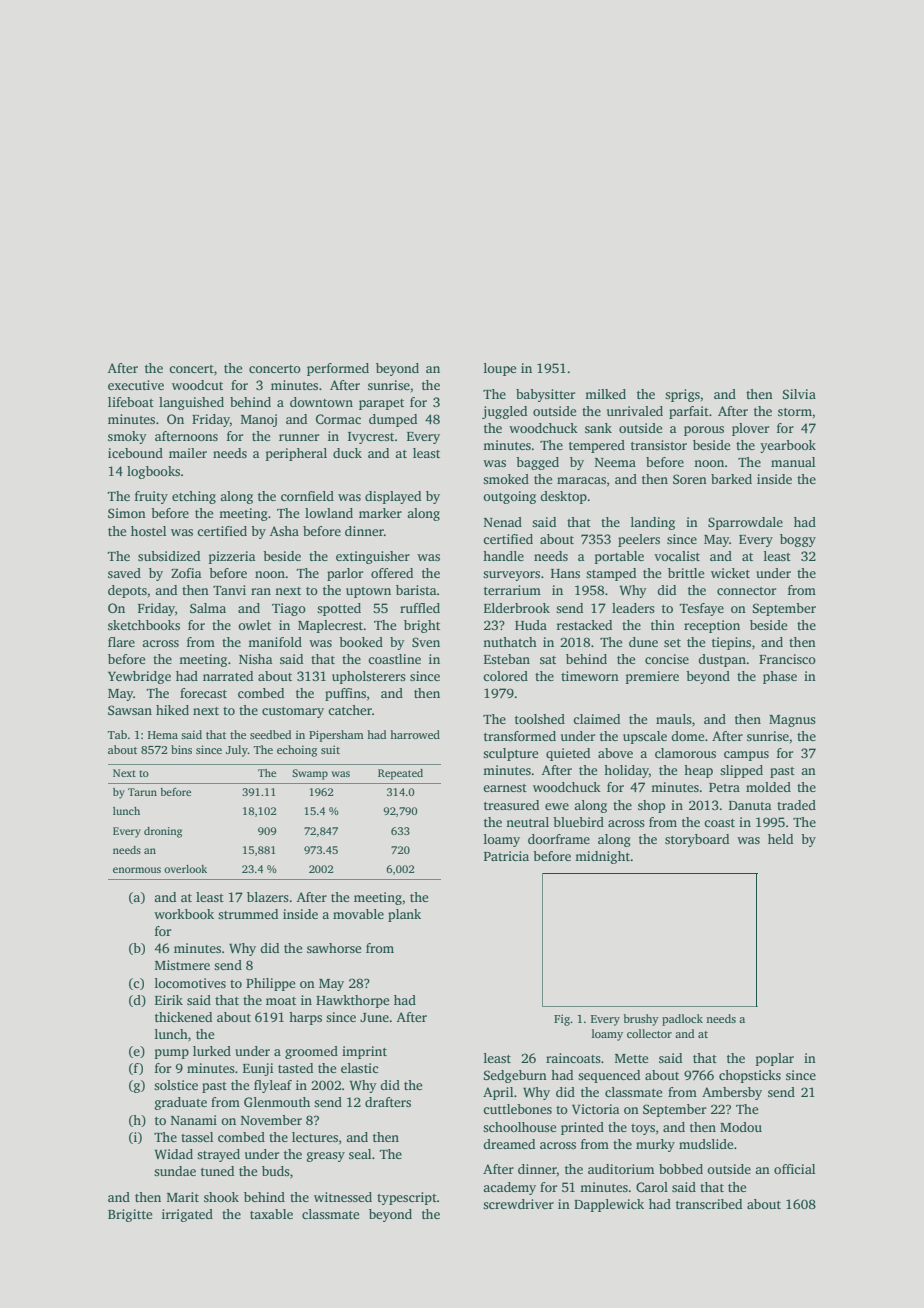 This page has width=924, height=1308. Describe the element at coordinates (590, 676) in the page. I see `timeworn` at that location.
